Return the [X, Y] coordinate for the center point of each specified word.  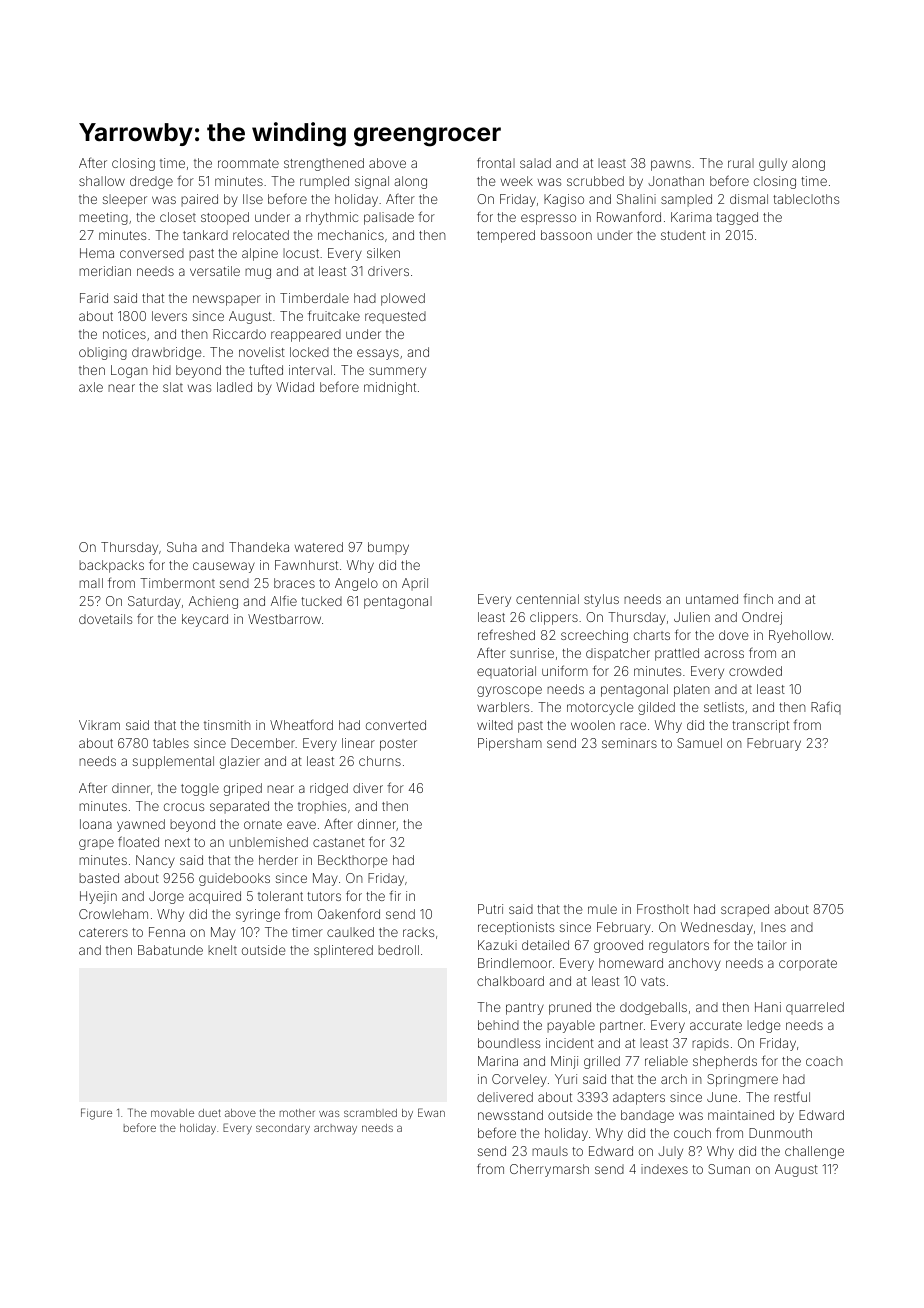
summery [397, 372]
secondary [283, 1129]
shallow [102, 181]
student [683, 235]
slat [173, 387]
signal [372, 182]
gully [773, 164]
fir [395, 895]
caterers [103, 932]
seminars [629, 743]
